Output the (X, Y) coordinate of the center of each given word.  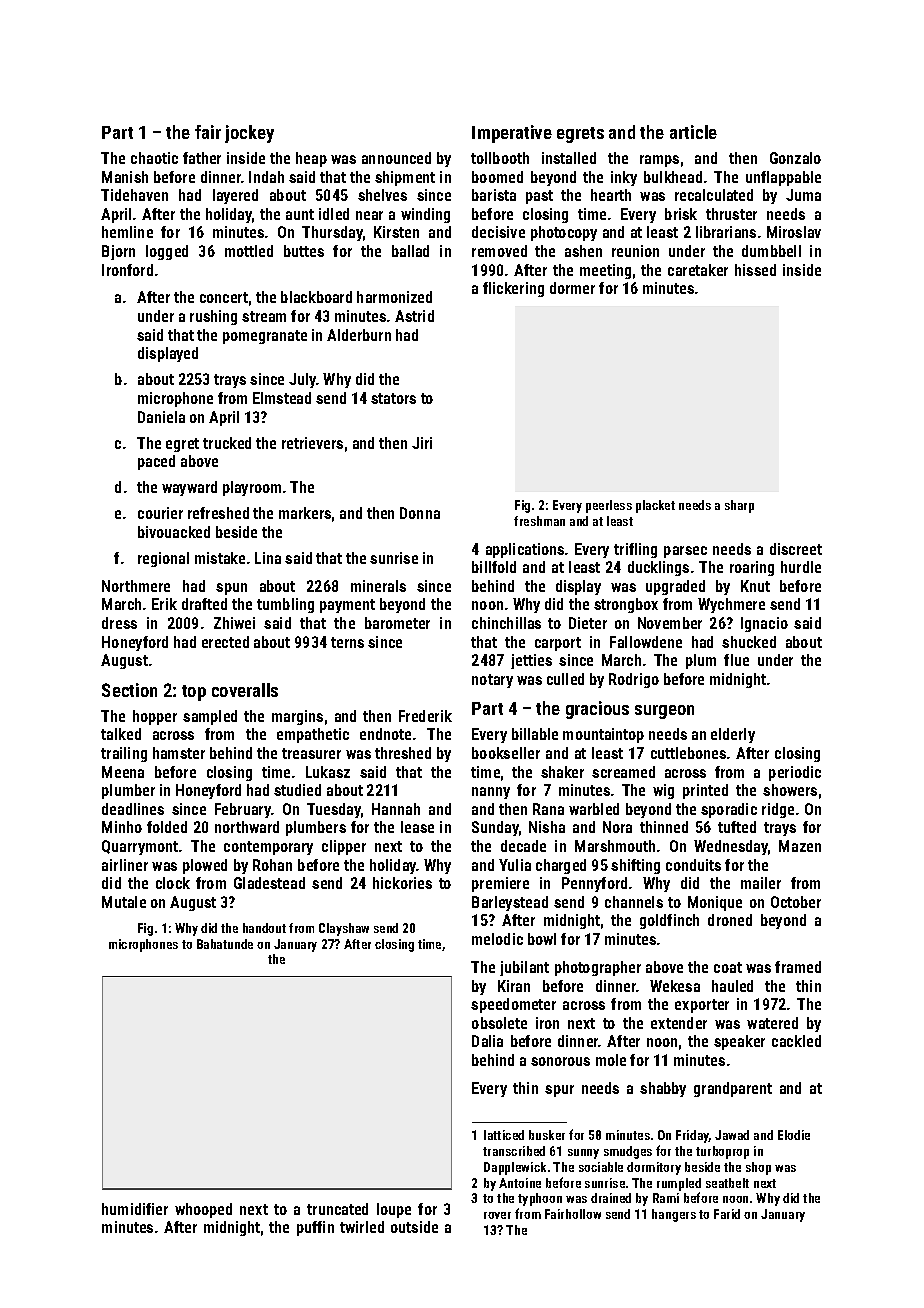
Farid (727, 1214)
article (693, 132)
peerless (609, 506)
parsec (685, 552)
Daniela (161, 417)
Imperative (512, 134)
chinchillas (506, 623)
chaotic (154, 158)
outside (414, 1227)
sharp (739, 506)
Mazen (800, 846)
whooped (203, 1210)
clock (173, 883)
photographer (598, 968)
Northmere (136, 586)
